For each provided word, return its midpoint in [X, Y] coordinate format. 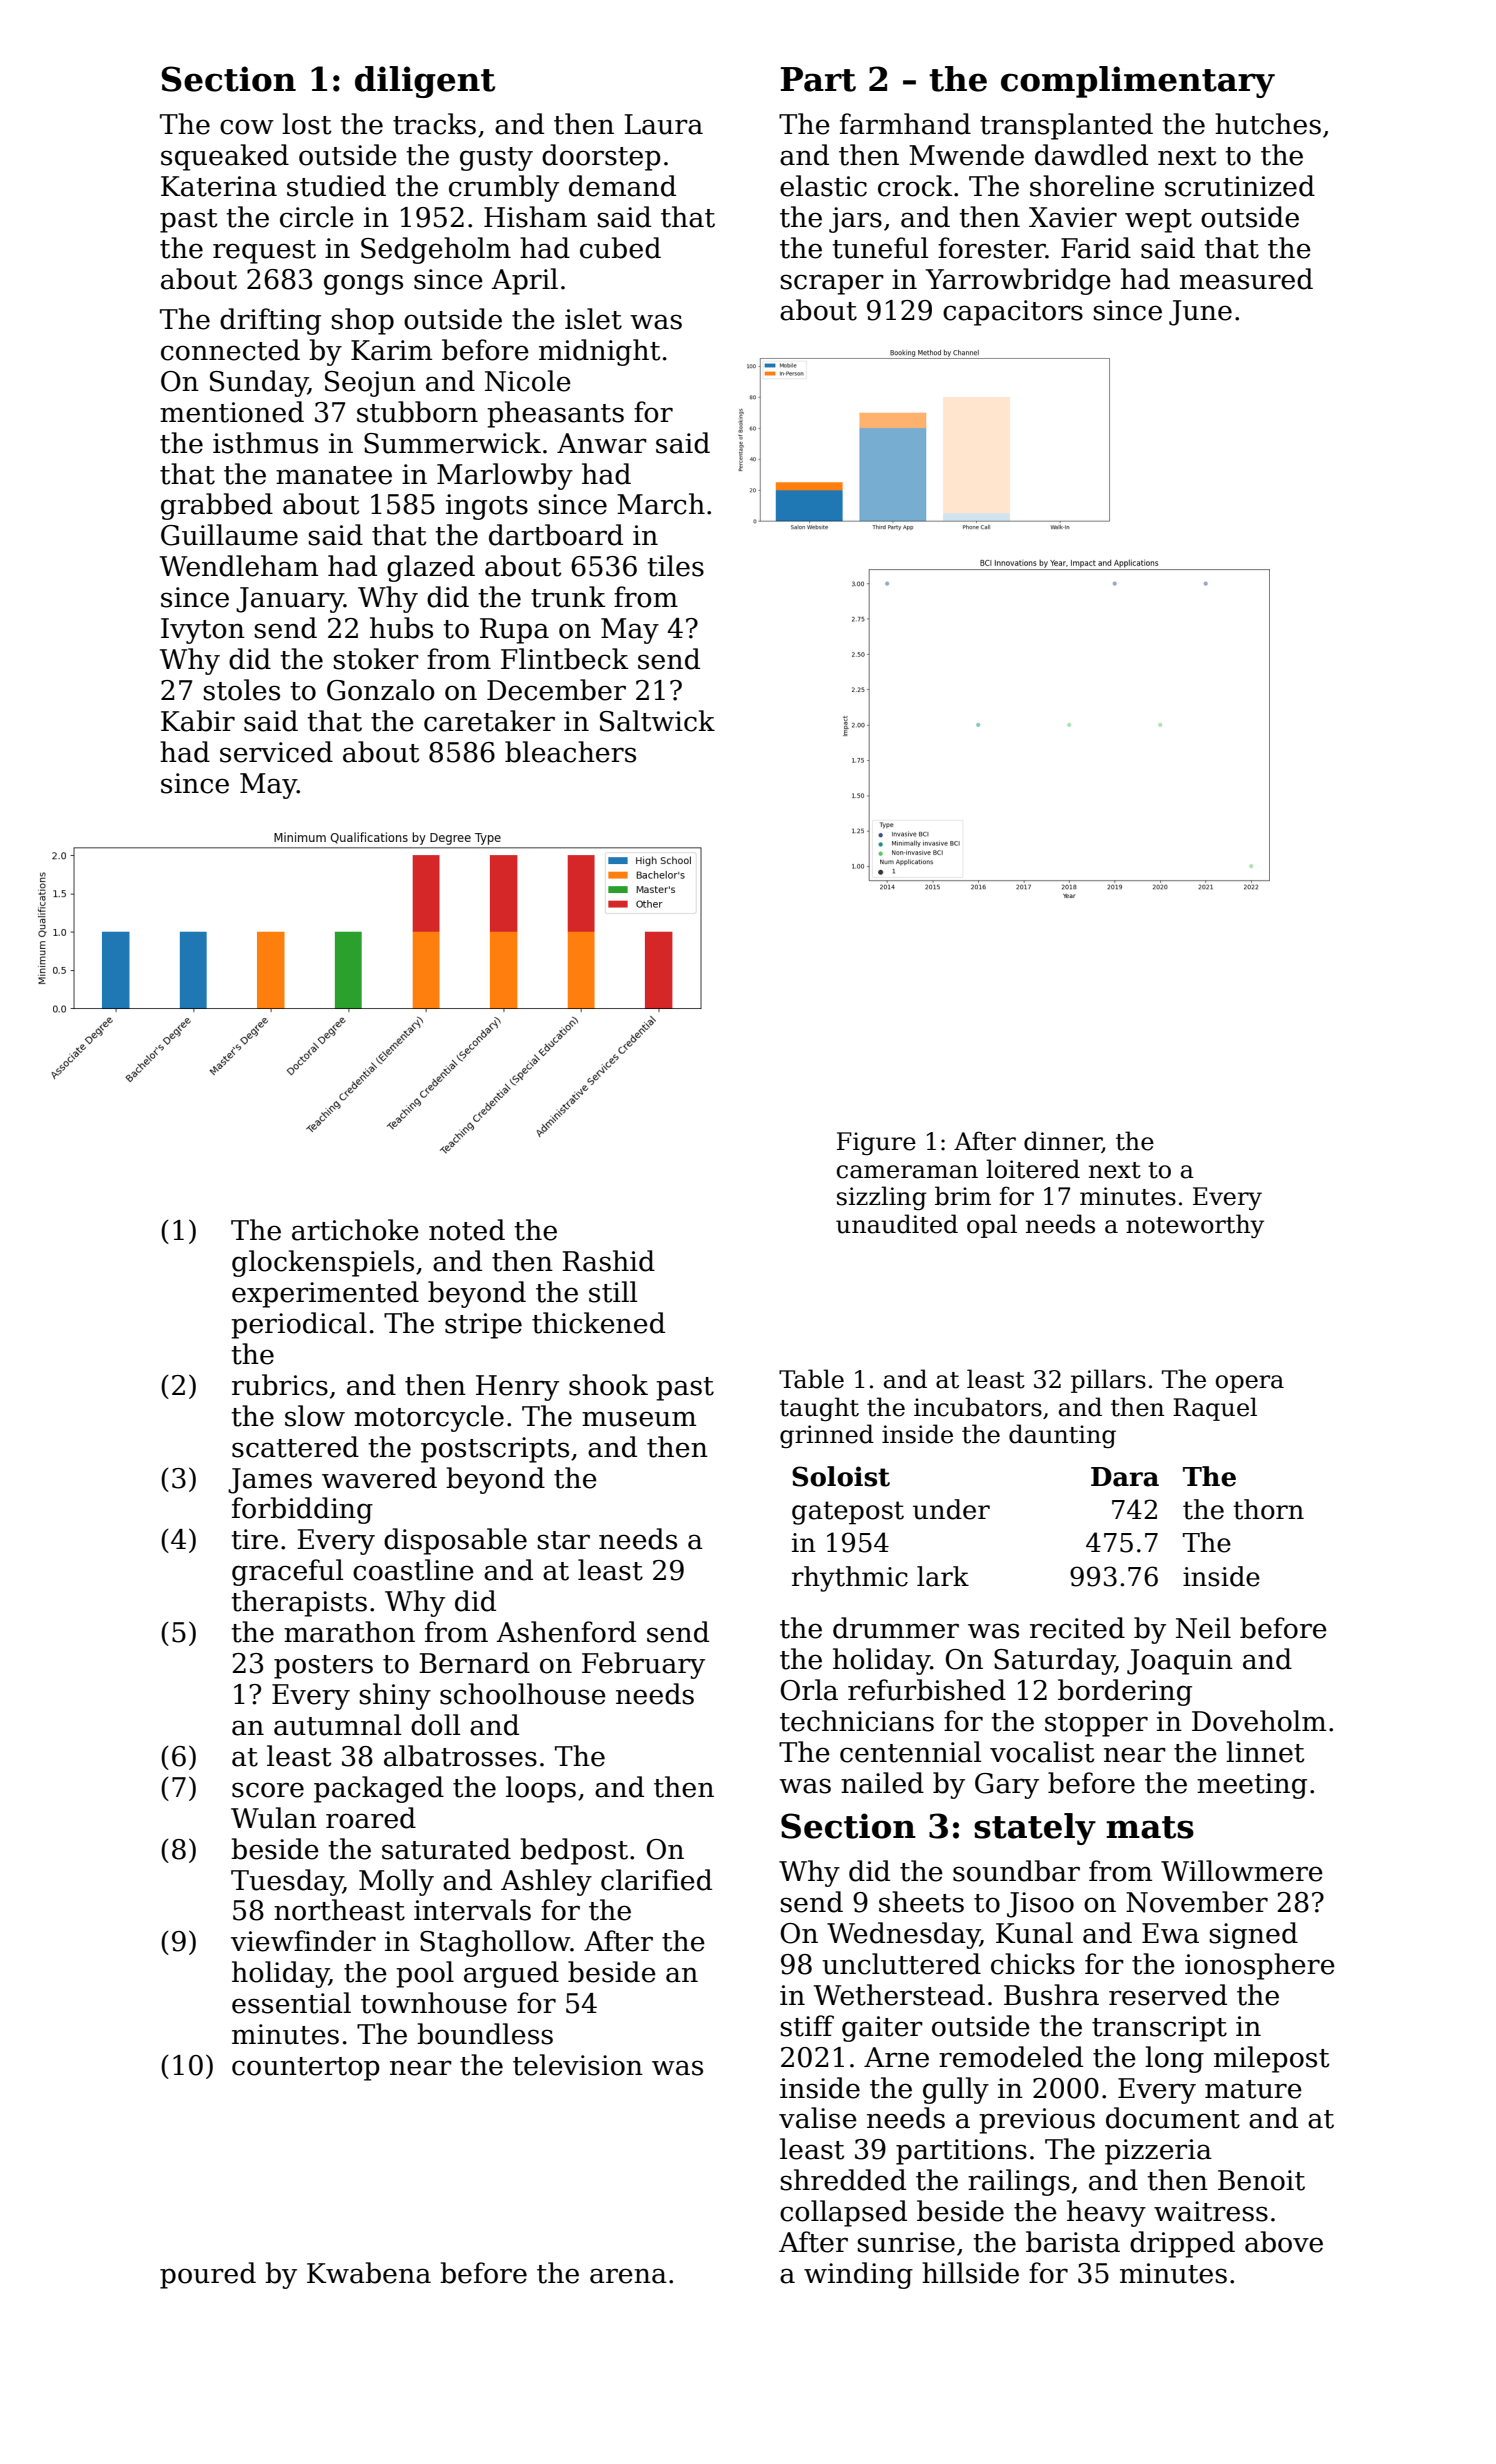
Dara [1125, 1477]
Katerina [219, 186]
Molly [396, 1882]
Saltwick [657, 721]
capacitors [1013, 313]
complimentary [1138, 82]
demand [622, 186]
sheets [921, 1902]
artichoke [355, 1230]
